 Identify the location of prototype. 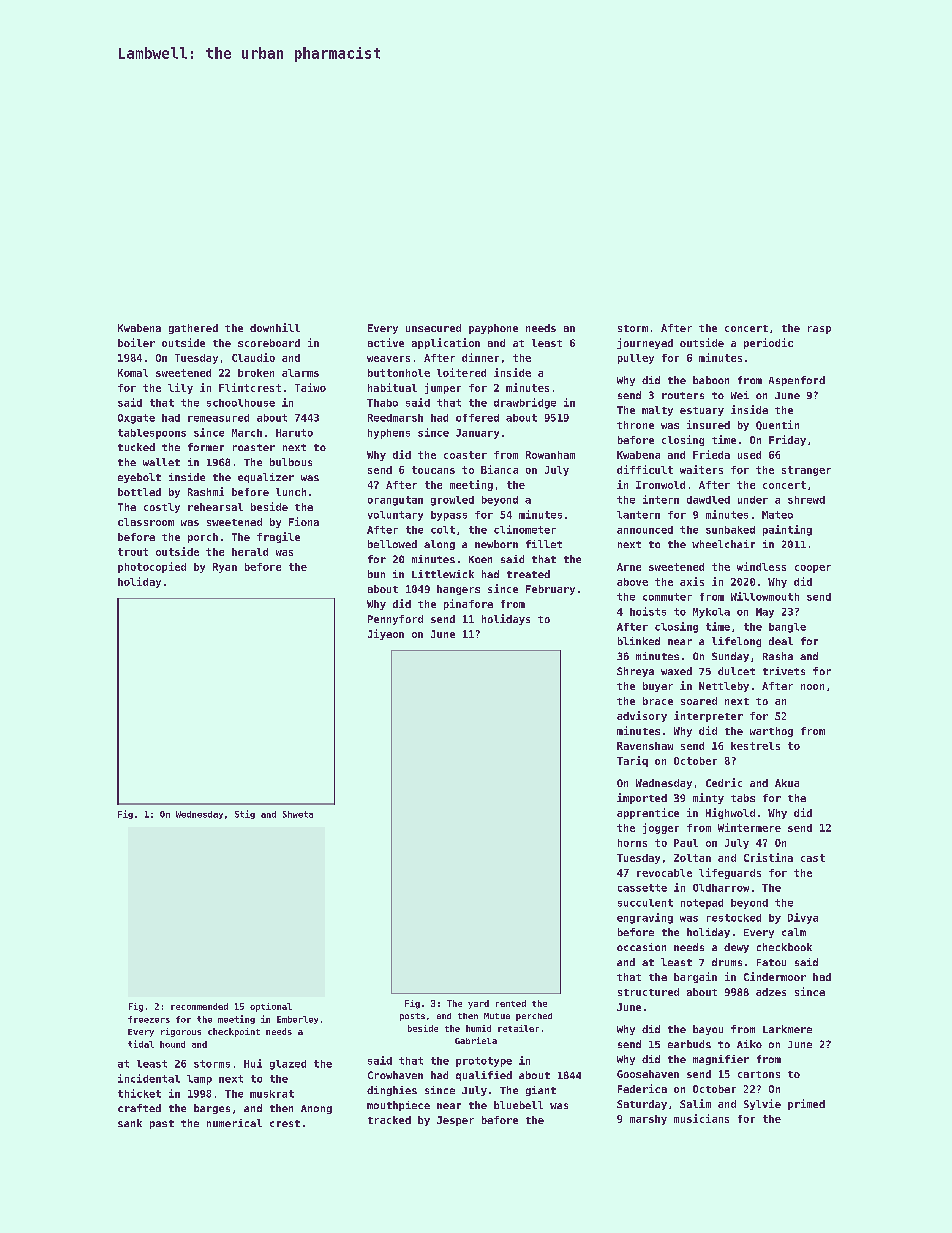
(484, 1062).
